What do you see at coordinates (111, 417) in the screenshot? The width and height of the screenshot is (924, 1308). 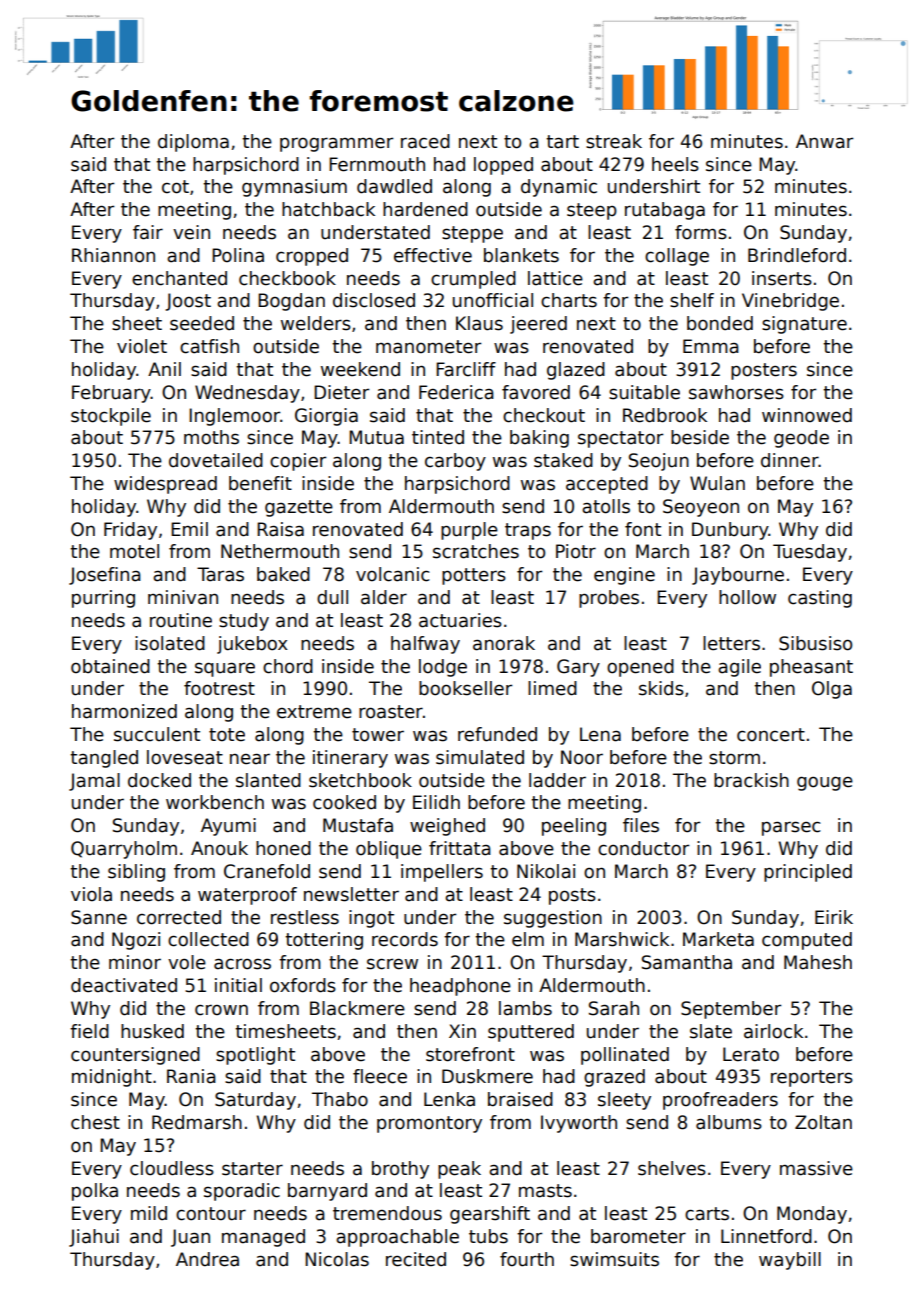 I see `stockpile` at bounding box center [111, 417].
